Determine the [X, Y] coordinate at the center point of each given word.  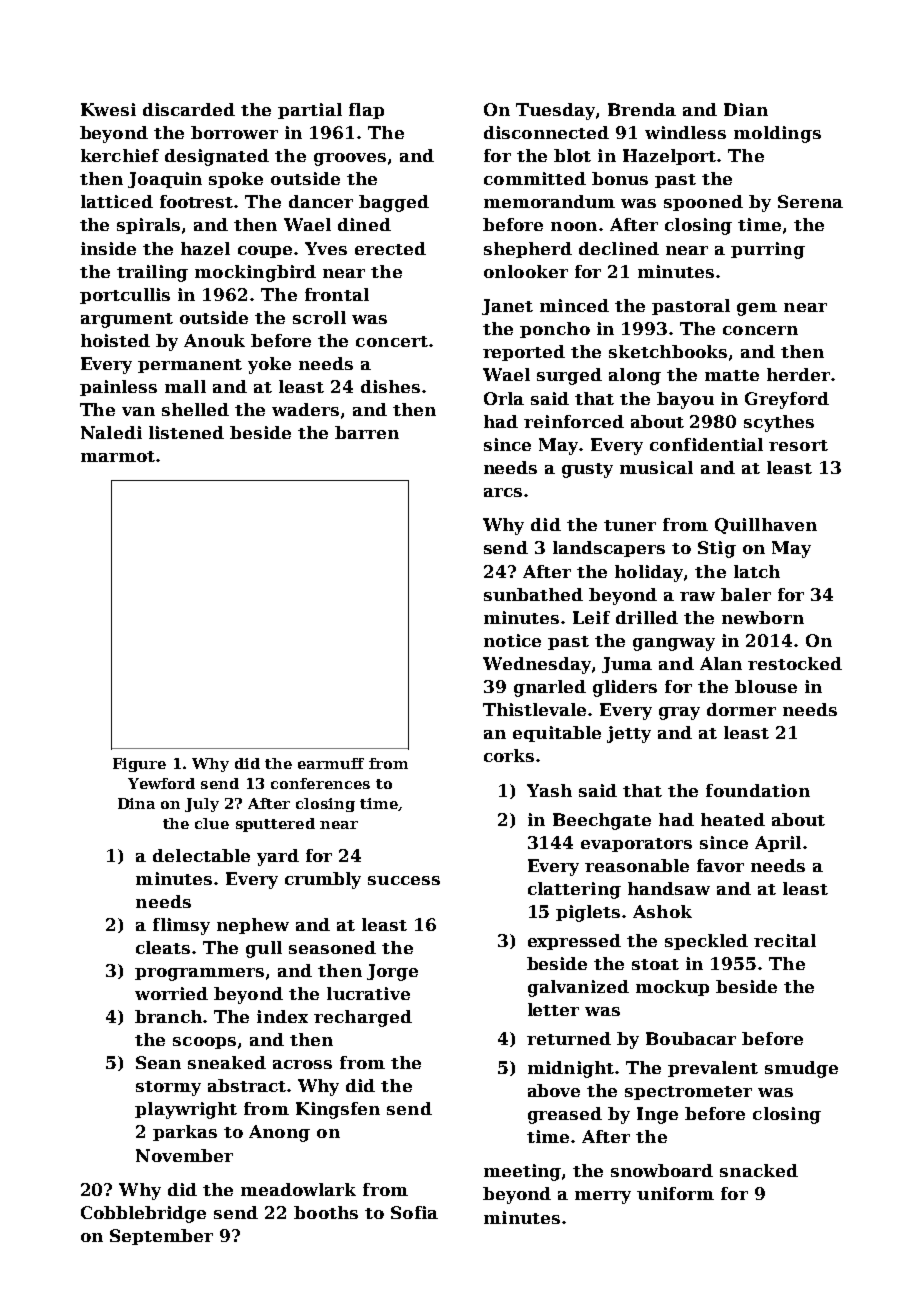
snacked [759, 1170]
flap [366, 111]
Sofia [414, 1212]
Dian [746, 109]
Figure [139, 765]
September [161, 1237]
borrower [234, 132]
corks [509, 755]
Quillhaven [766, 526]
